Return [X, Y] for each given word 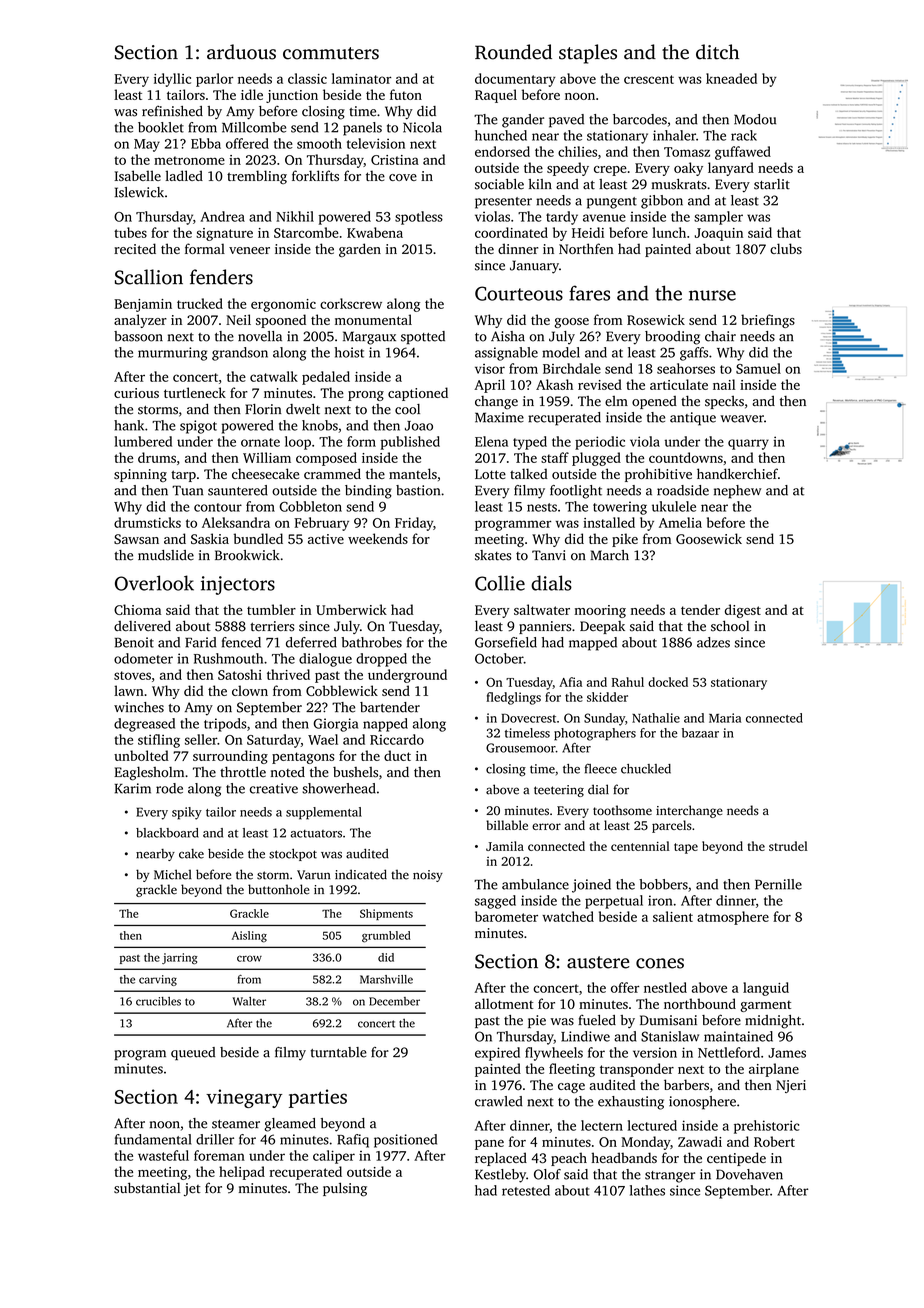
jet [192, 1189]
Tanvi [549, 555]
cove [403, 177]
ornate [260, 442]
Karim [133, 788]
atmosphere [733, 918]
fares [589, 293]
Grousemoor [521, 748]
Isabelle [137, 175]
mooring [600, 611]
